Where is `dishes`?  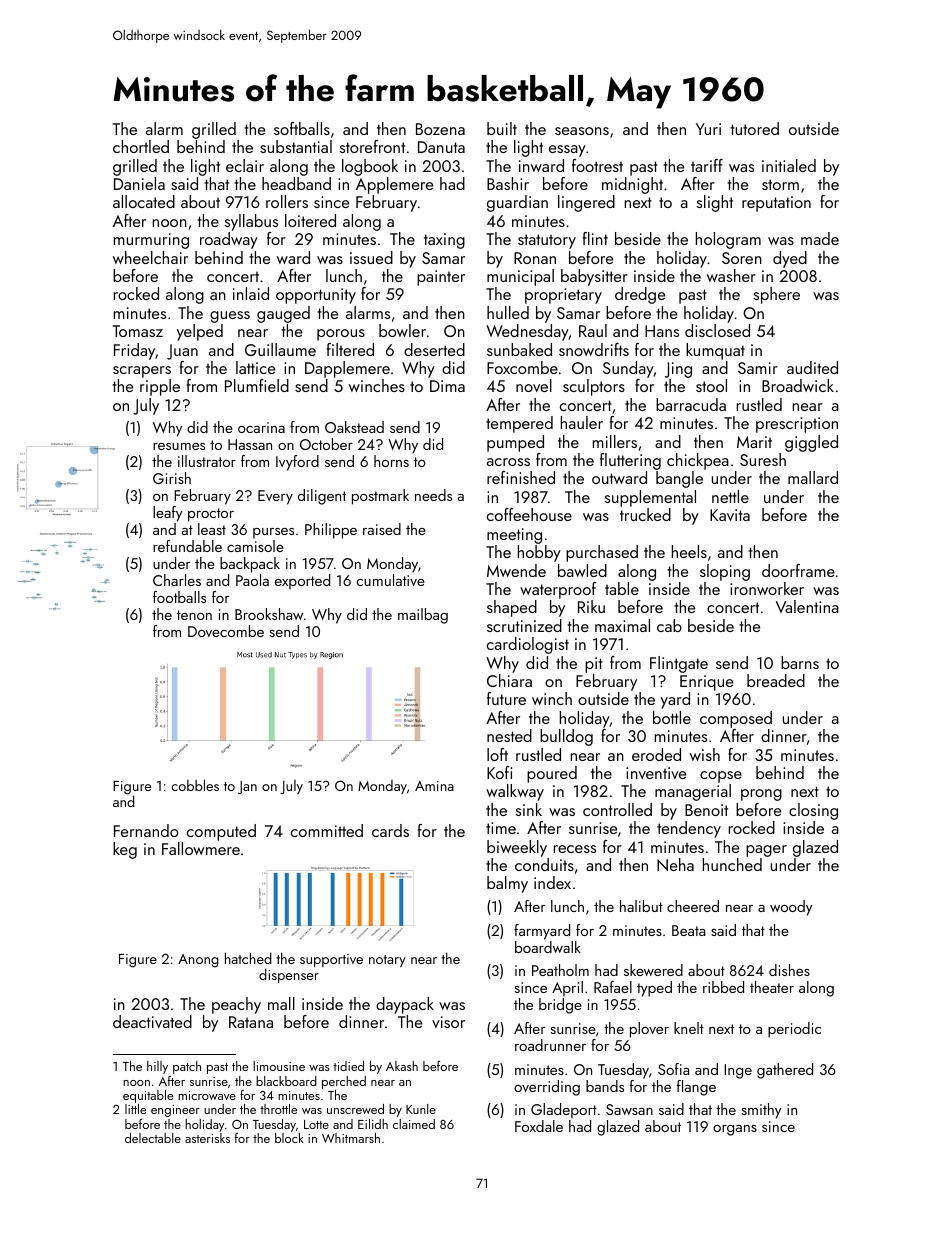 dishes is located at coordinates (789, 970).
